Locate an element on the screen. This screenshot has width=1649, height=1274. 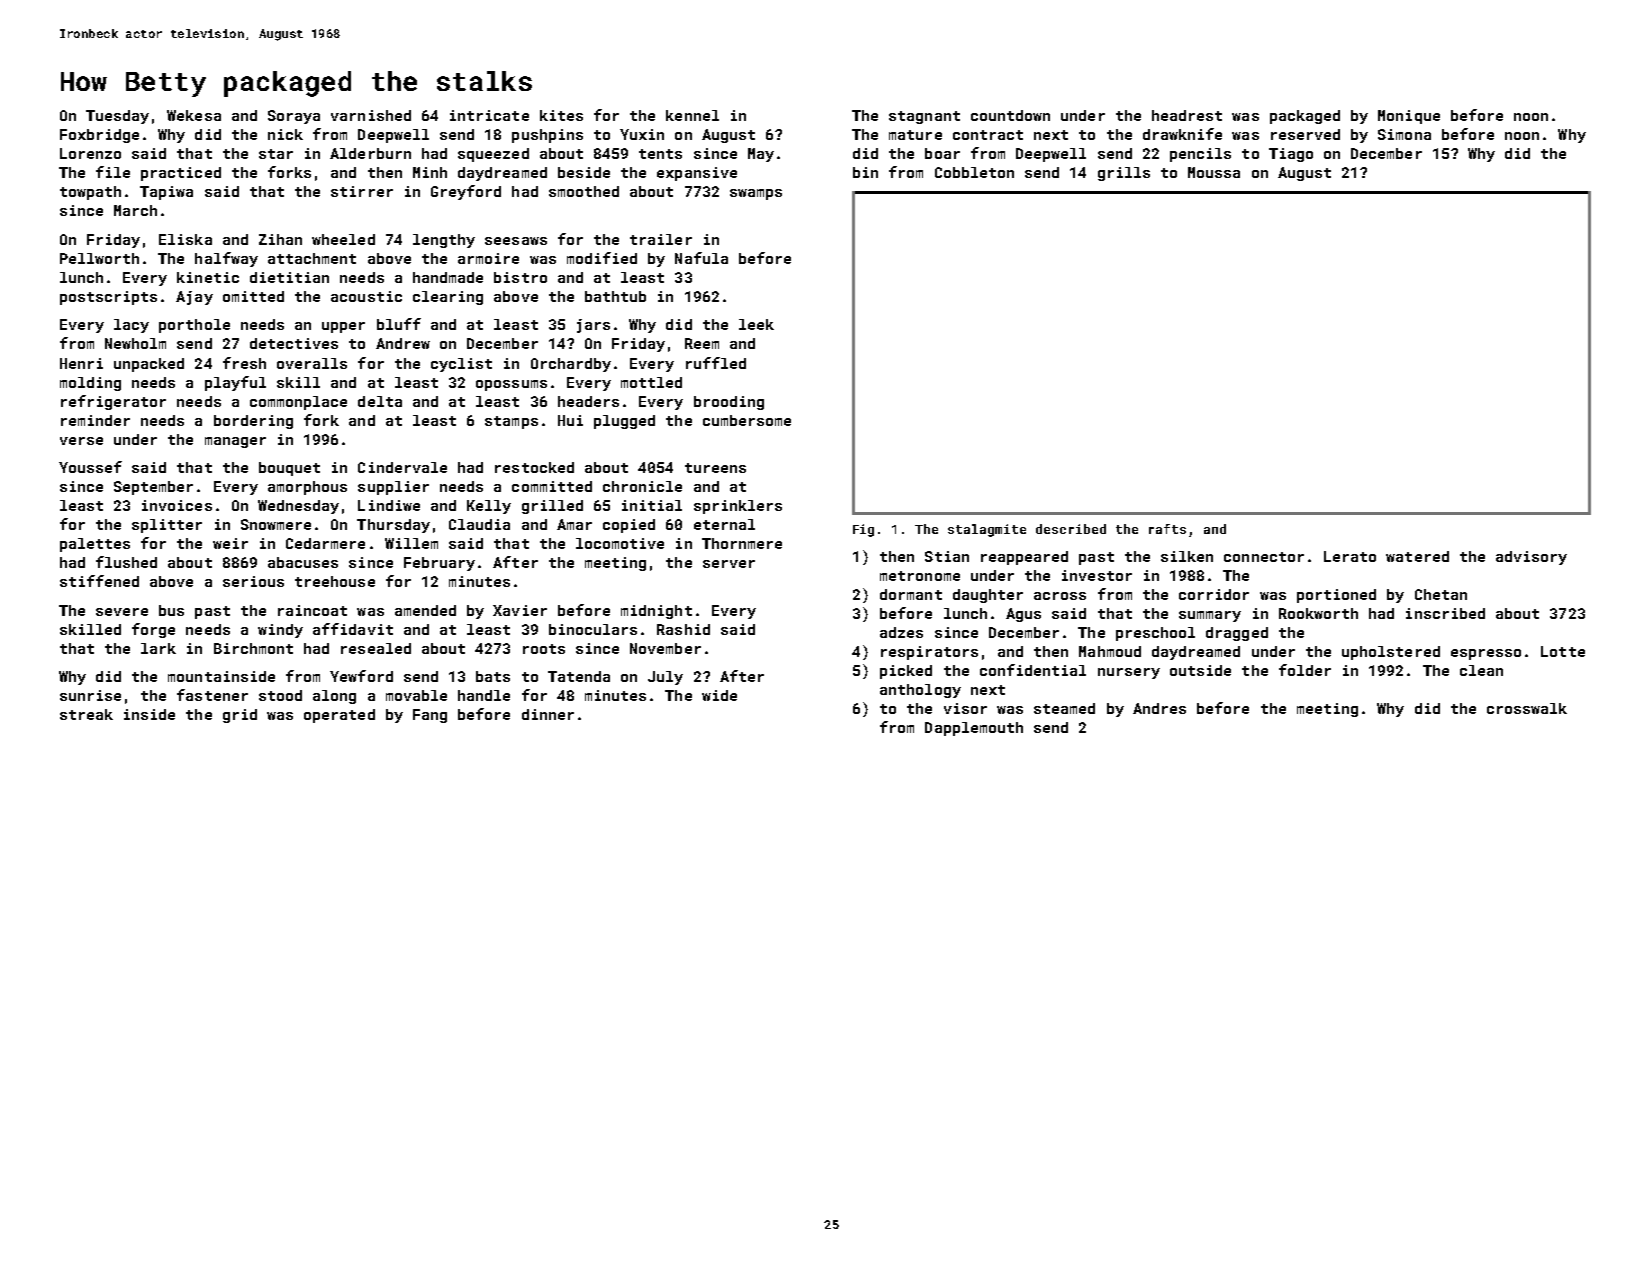
watered is located at coordinates (1417, 556).
